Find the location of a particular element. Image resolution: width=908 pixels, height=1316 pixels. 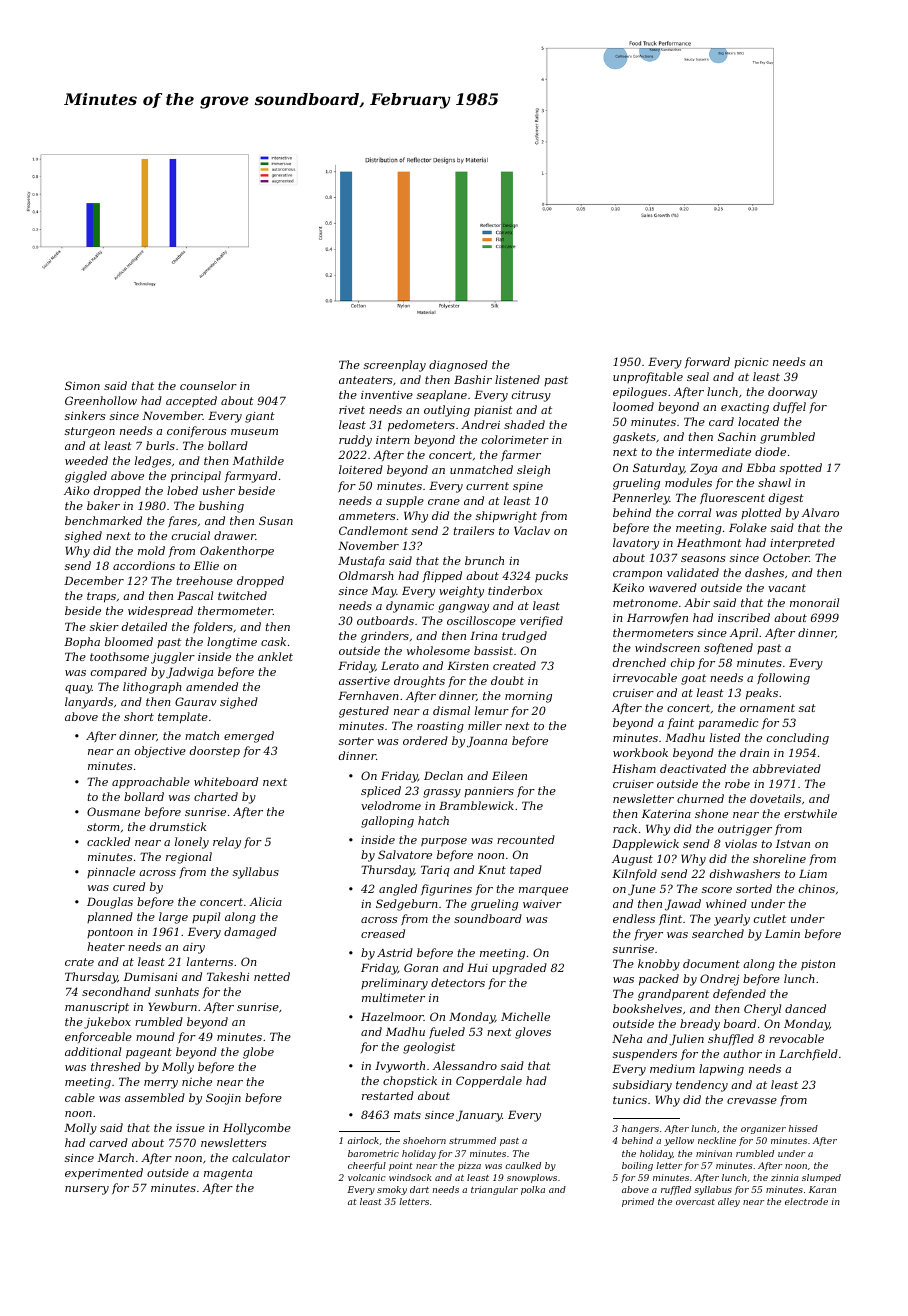

supple is located at coordinates (405, 502).
